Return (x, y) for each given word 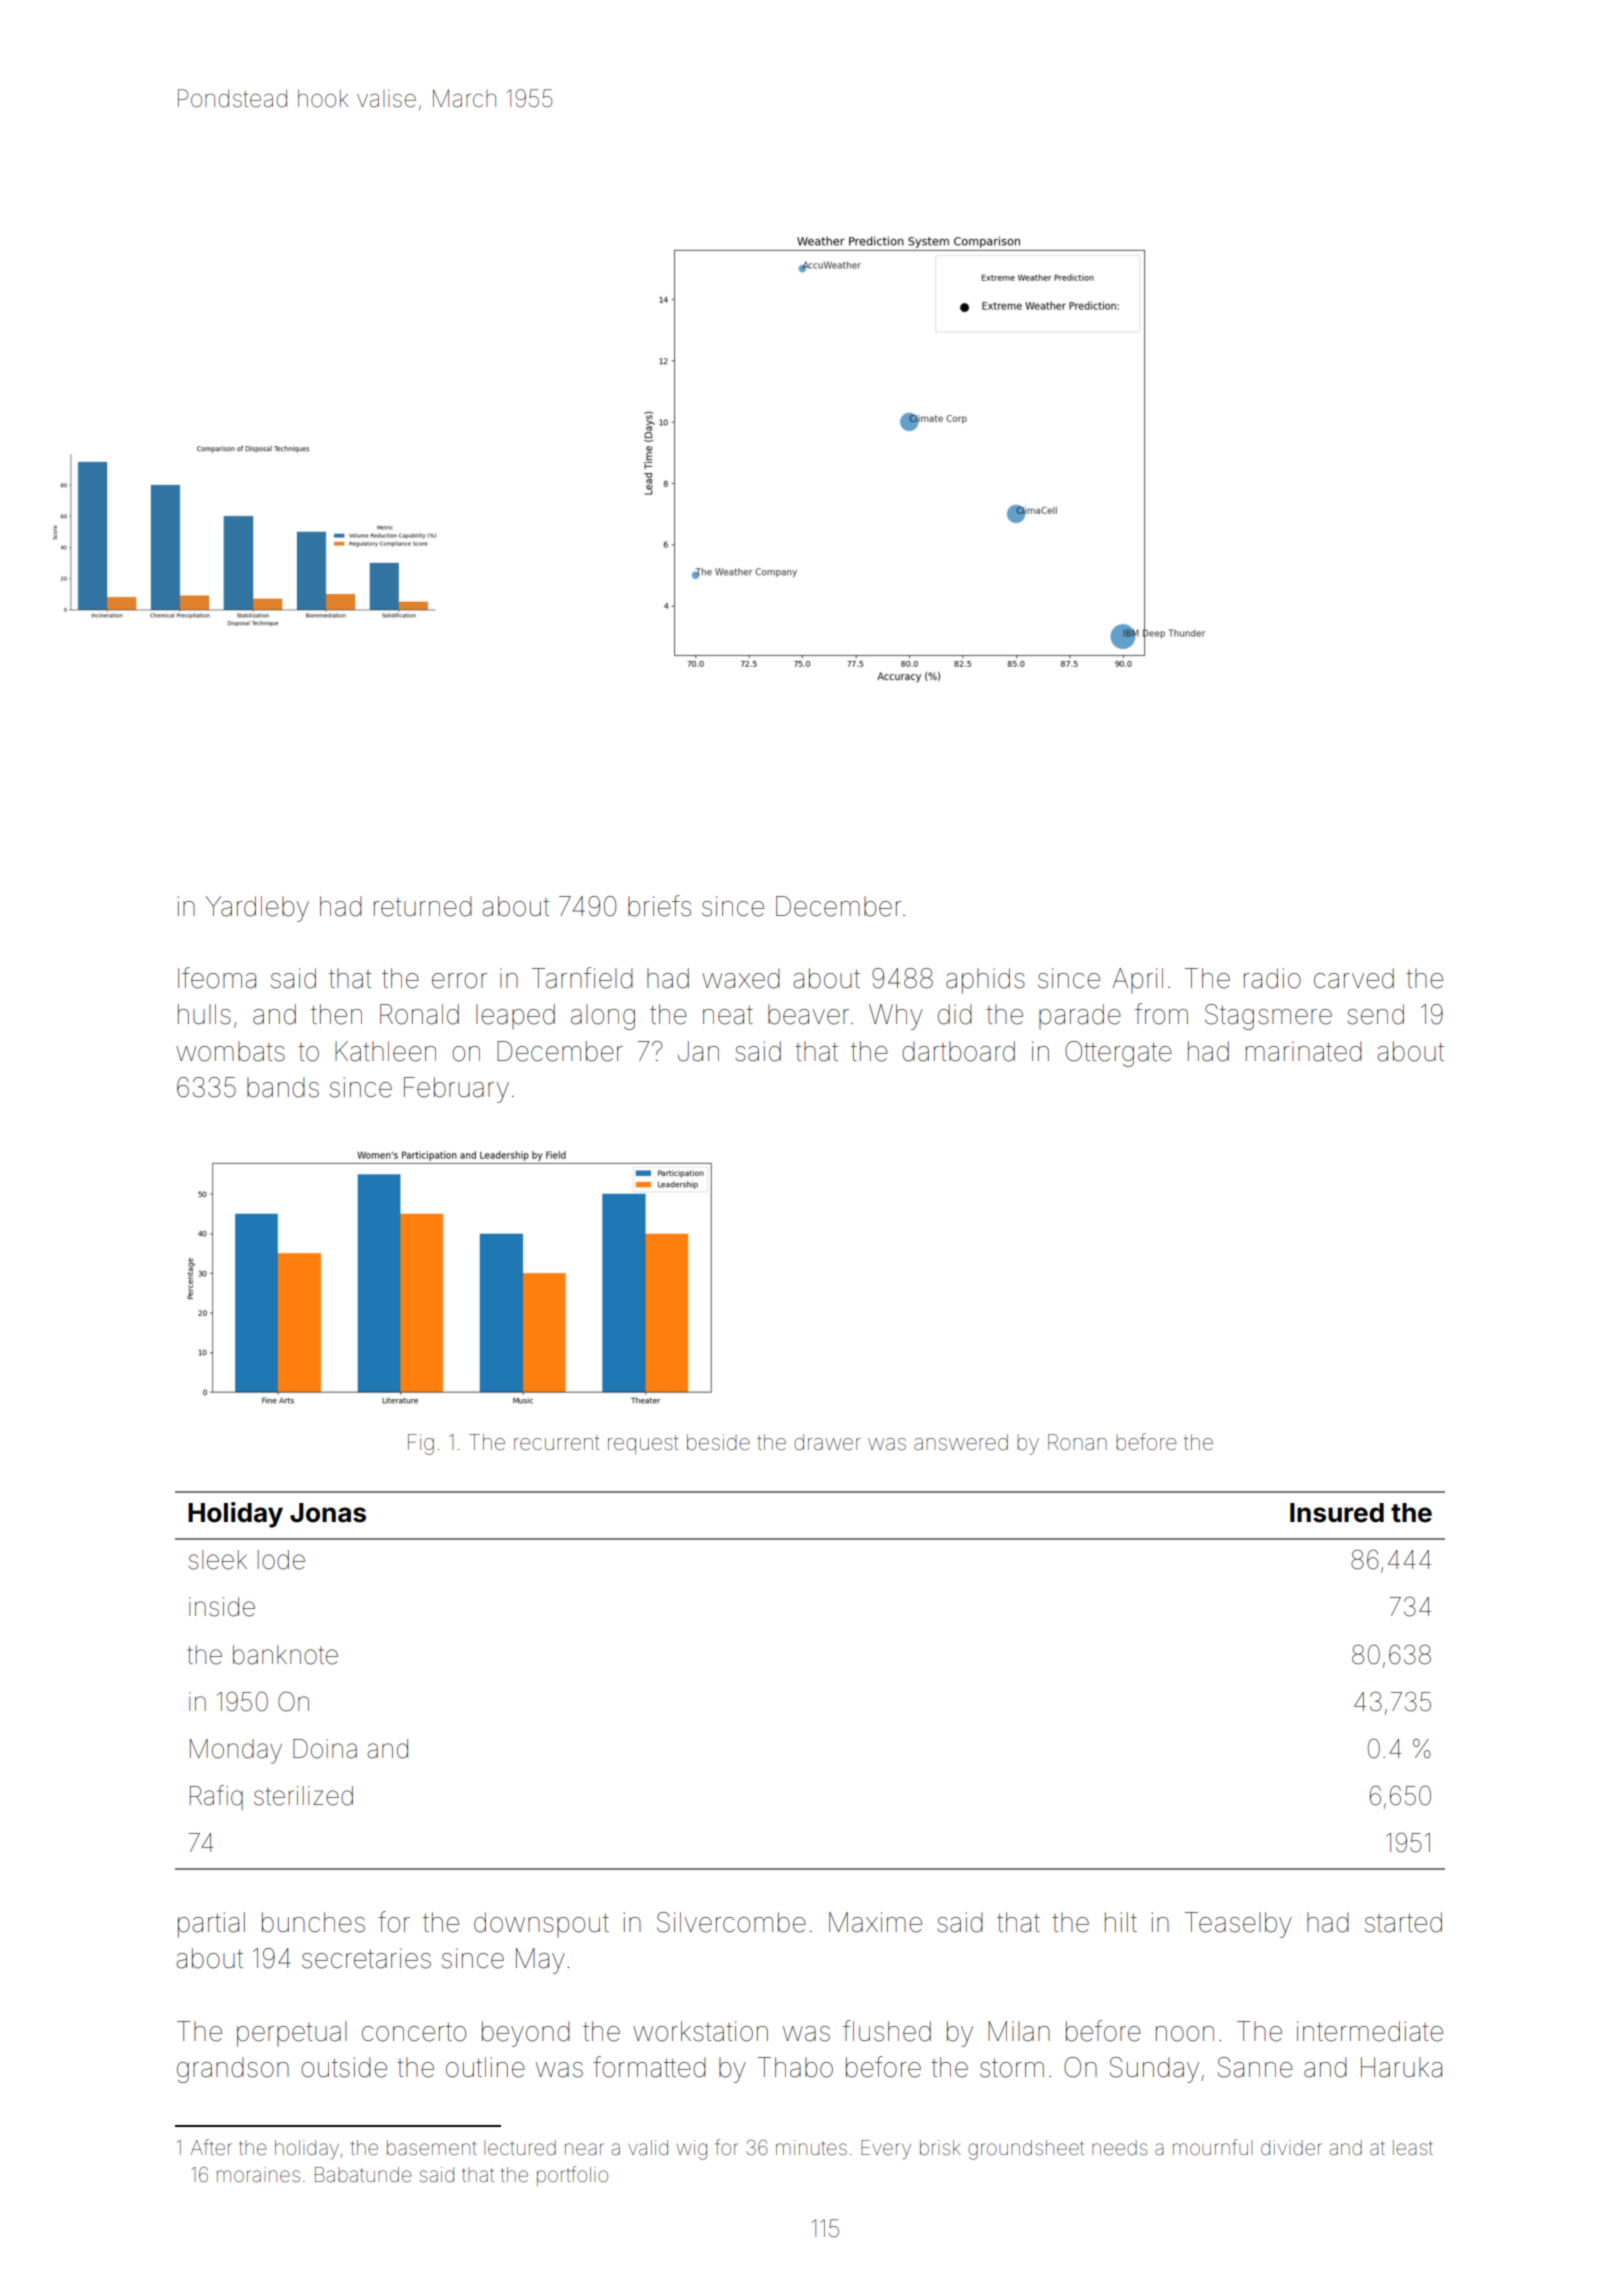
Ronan (1077, 1442)
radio (1272, 978)
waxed (741, 978)
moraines (258, 2174)
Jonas (328, 1513)
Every (886, 2150)
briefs (659, 906)
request (643, 1444)
